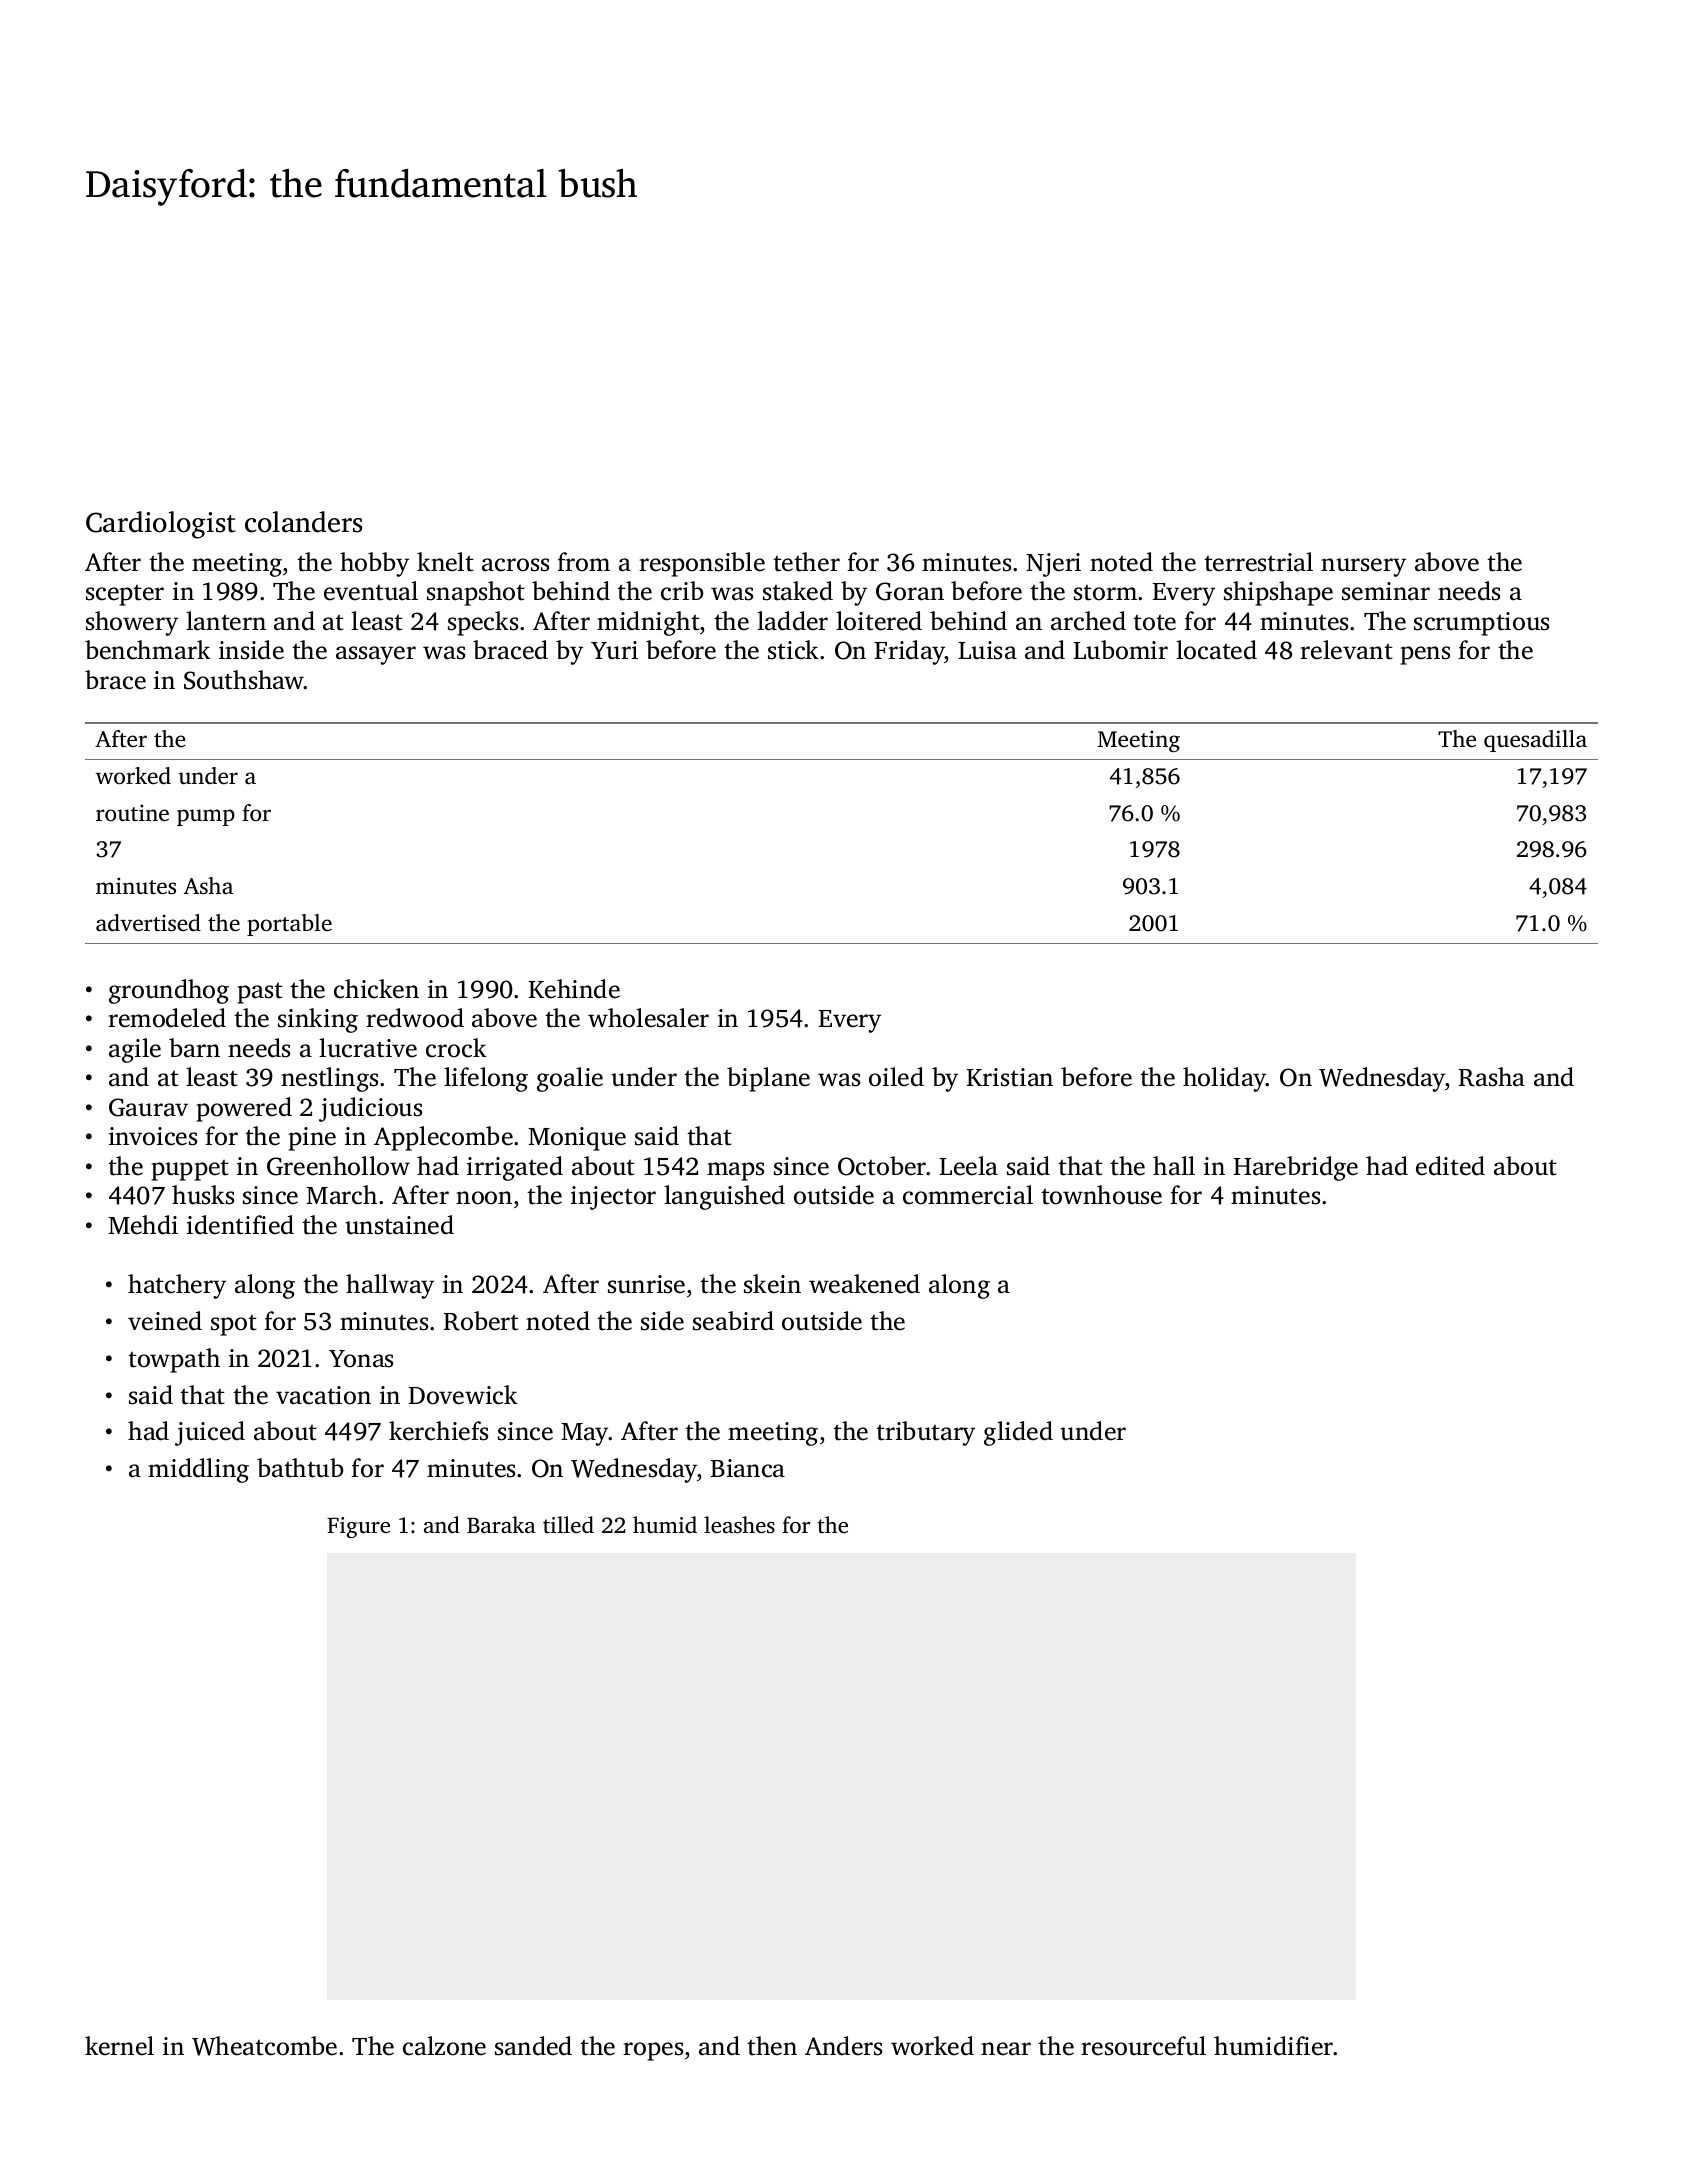 This screenshot has height=2178, width=1683. What do you see at coordinates (444, 2046) in the screenshot?
I see `calzone` at bounding box center [444, 2046].
